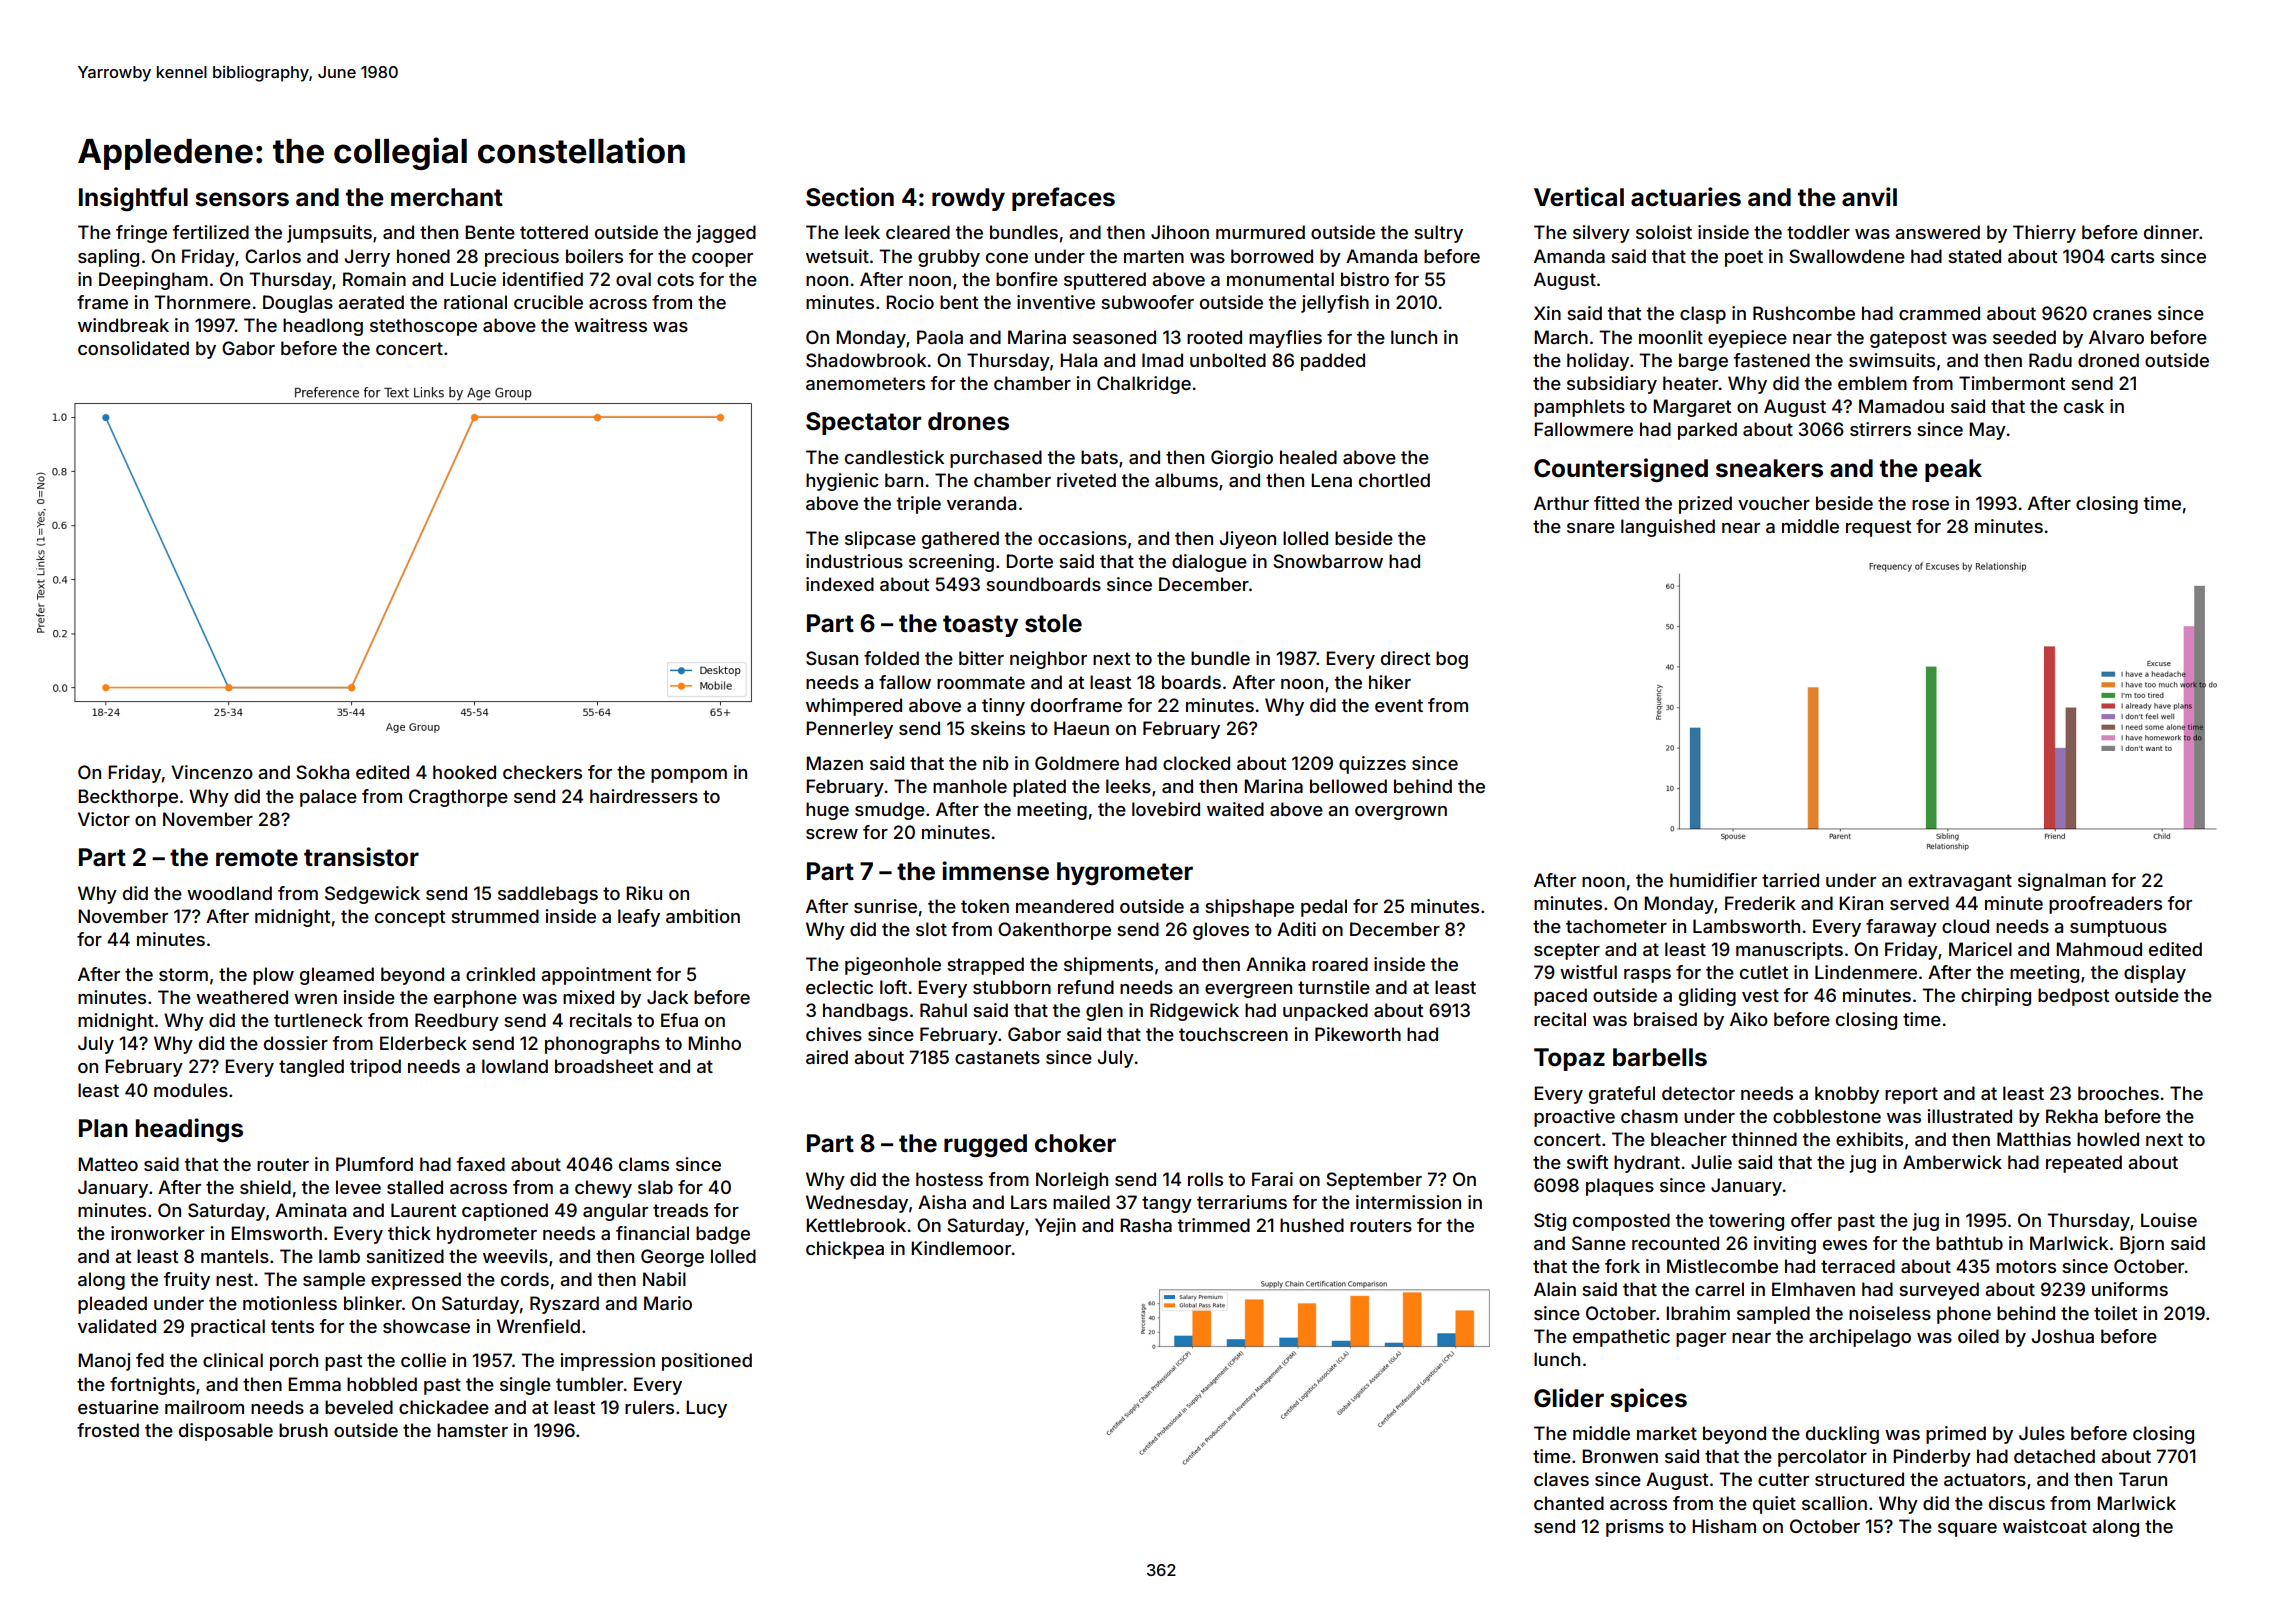  Describe the element at coordinates (1555, 1289) in the screenshot. I see `Alain` at that location.
